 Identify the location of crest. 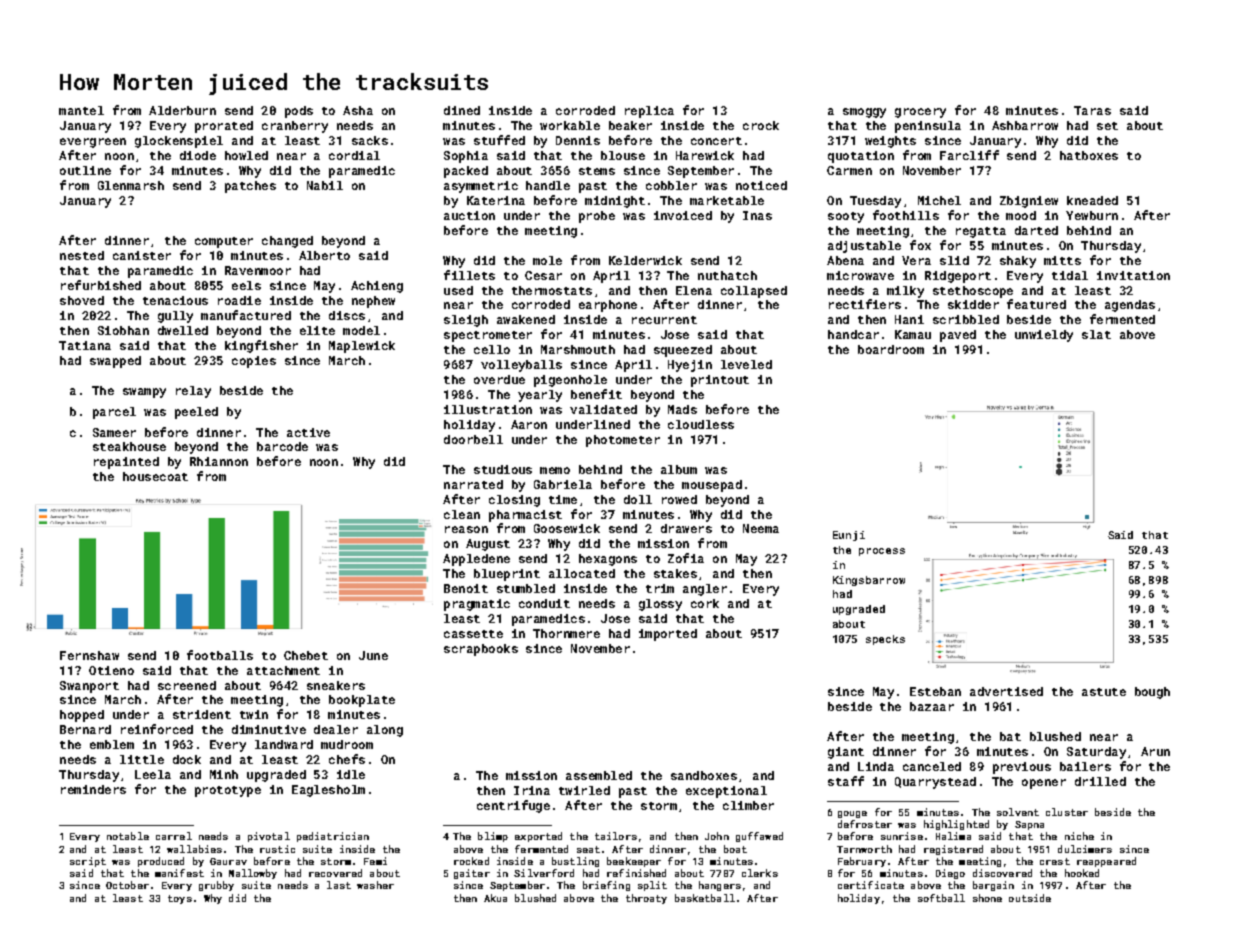
(1055, 861).
